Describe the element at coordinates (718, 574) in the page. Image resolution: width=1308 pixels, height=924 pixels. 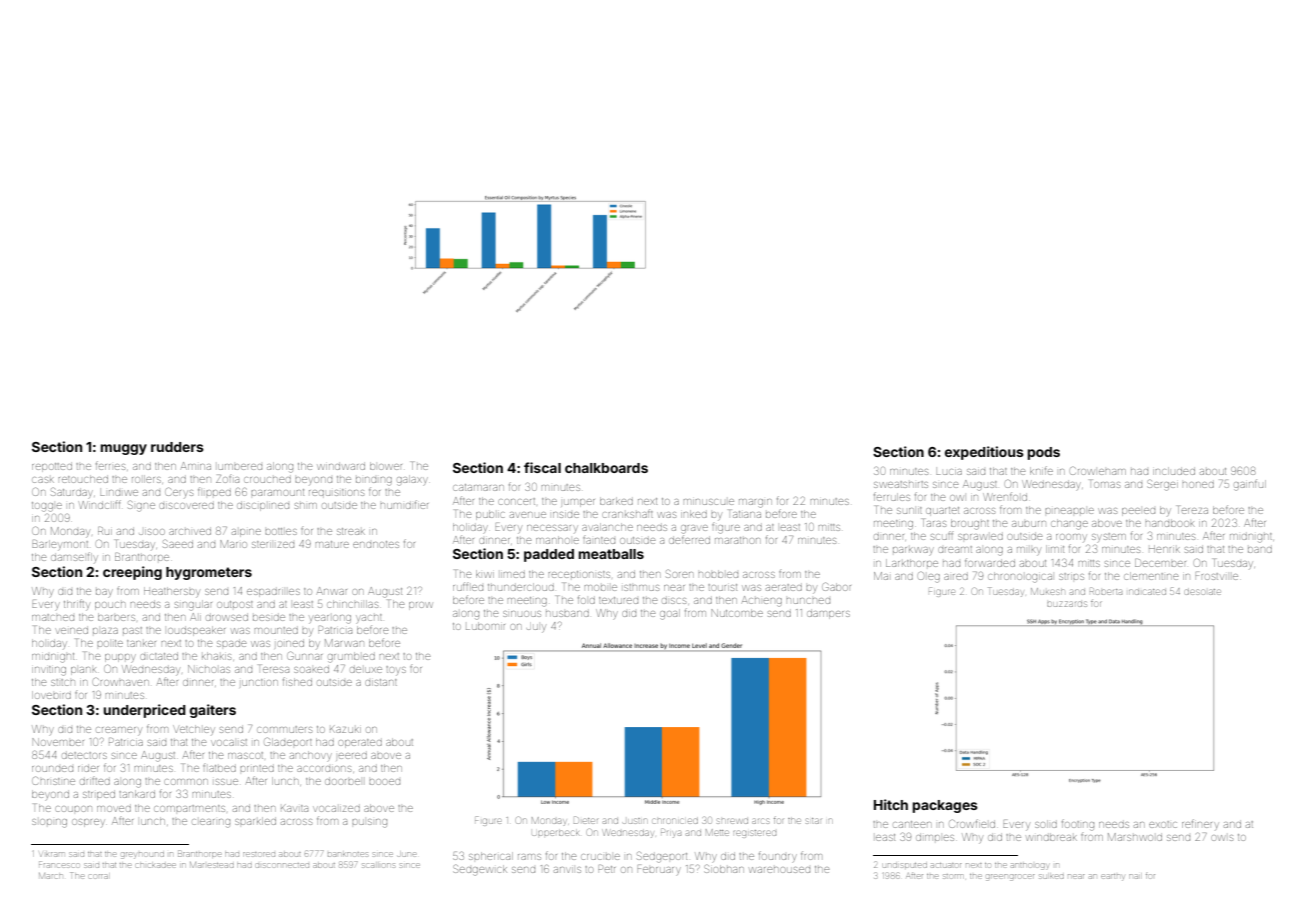
I see `hobbled` at that location.
